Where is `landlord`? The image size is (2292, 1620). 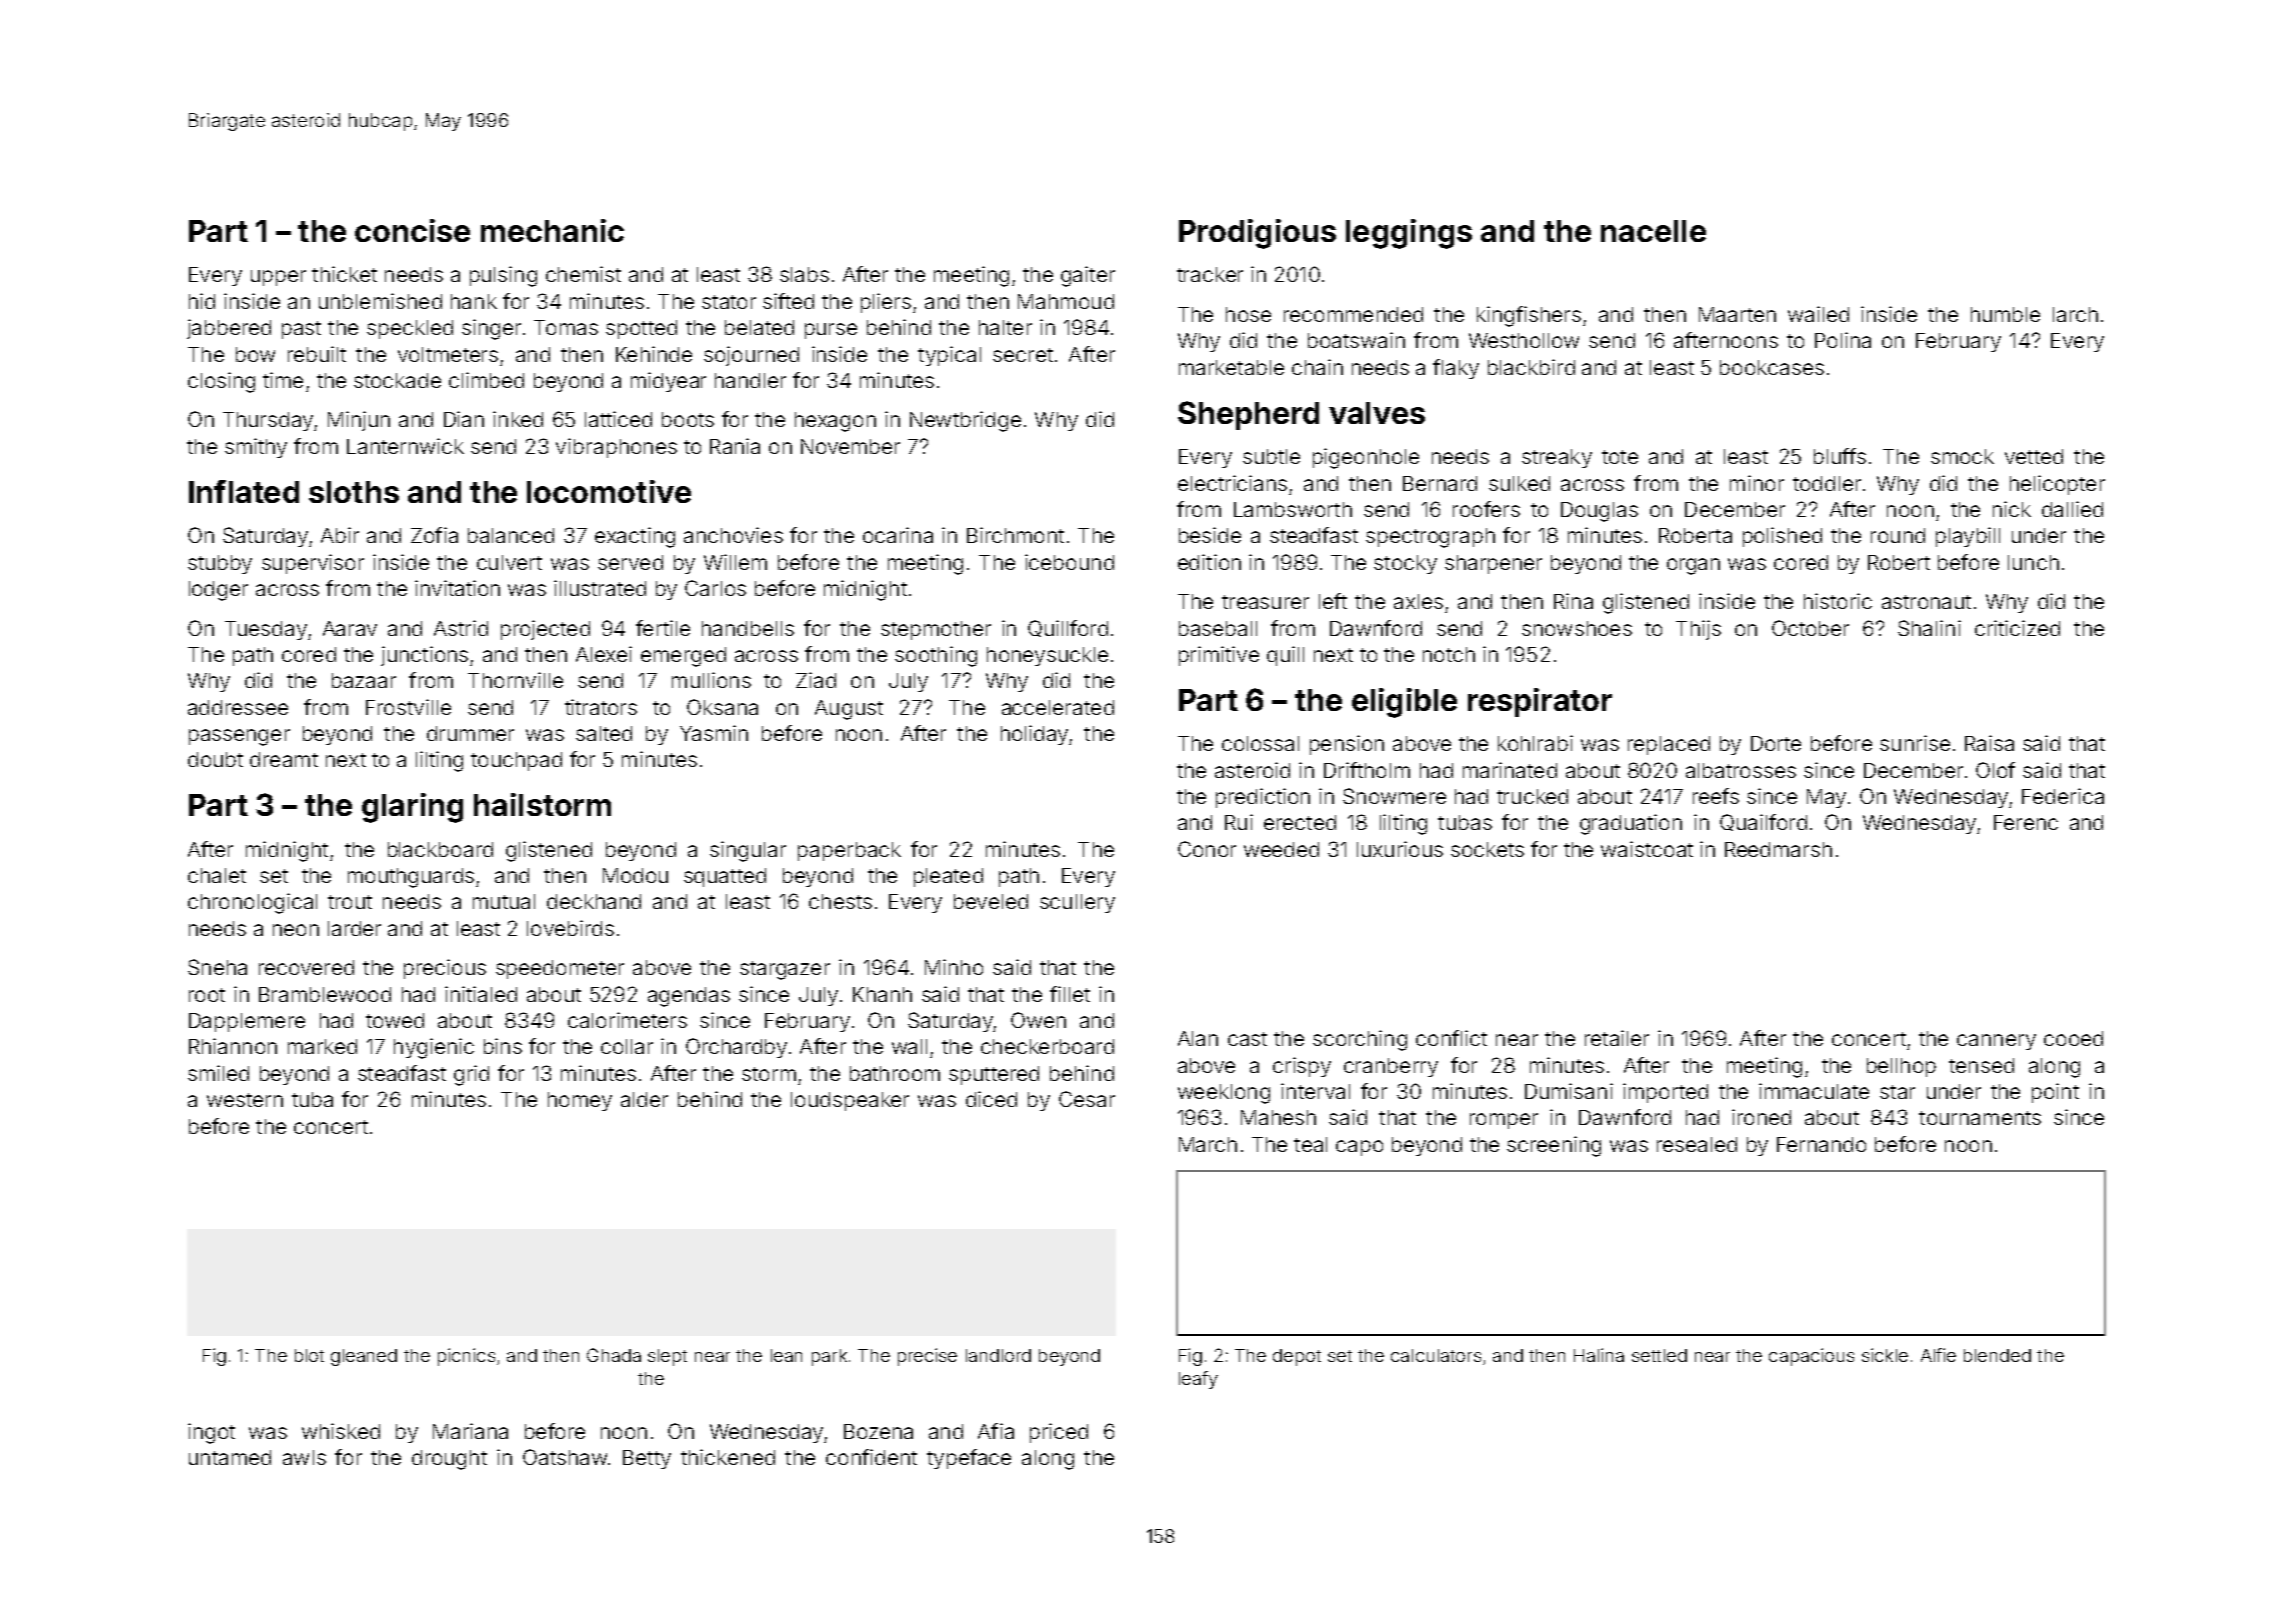
landlord is located at coordinates (998, 1355).
